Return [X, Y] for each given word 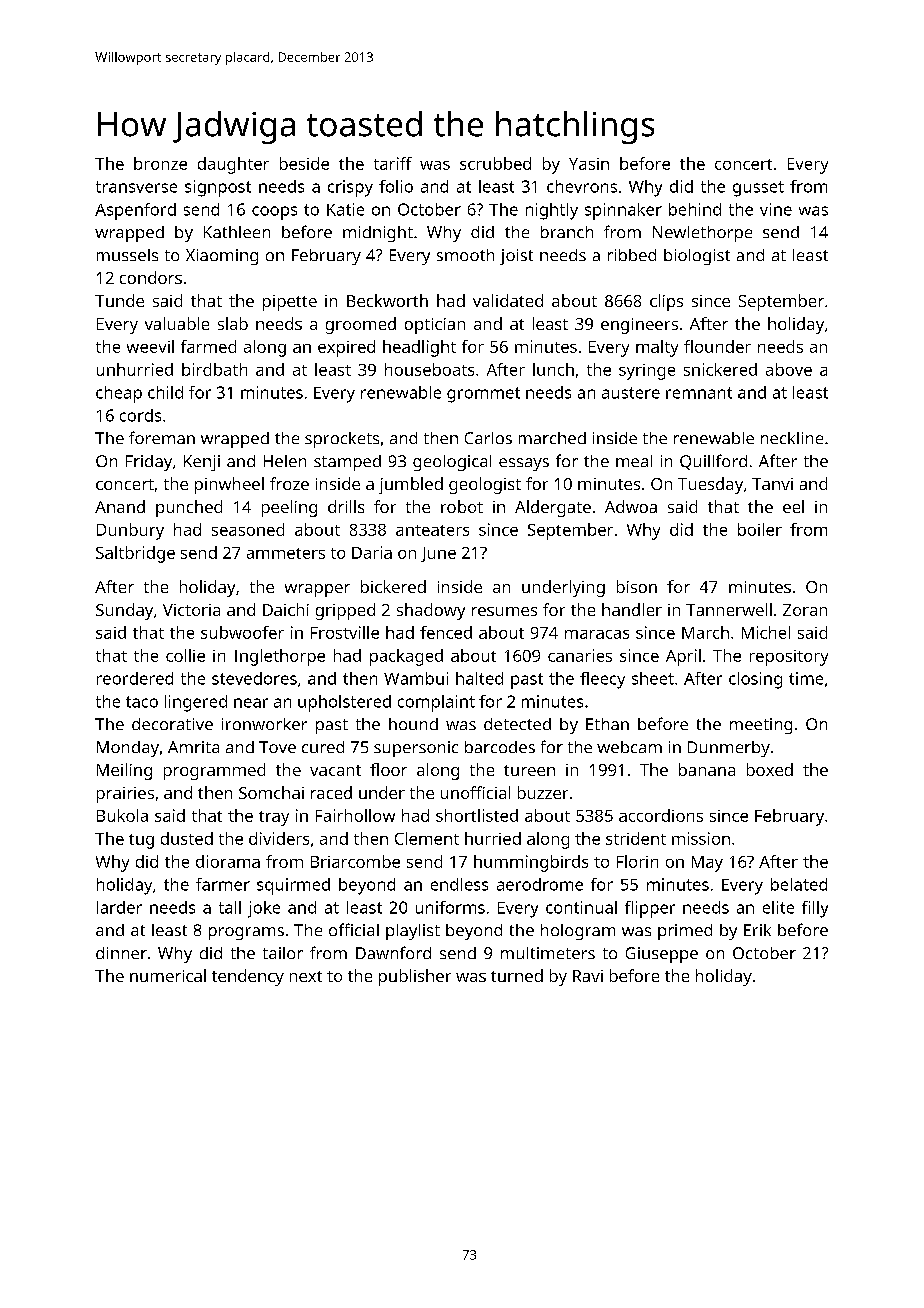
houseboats [429, 369]
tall [230, 907]
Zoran [805, 610]
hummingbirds [531, 863]
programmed [214, 771]
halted [479, 678]
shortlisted [477, 815]
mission [701, 838]
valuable [177, 323]
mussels [127, 255]
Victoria [191, 610]
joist [516, 257]
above [789, 369]
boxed [770, 769]
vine [776, 209]
